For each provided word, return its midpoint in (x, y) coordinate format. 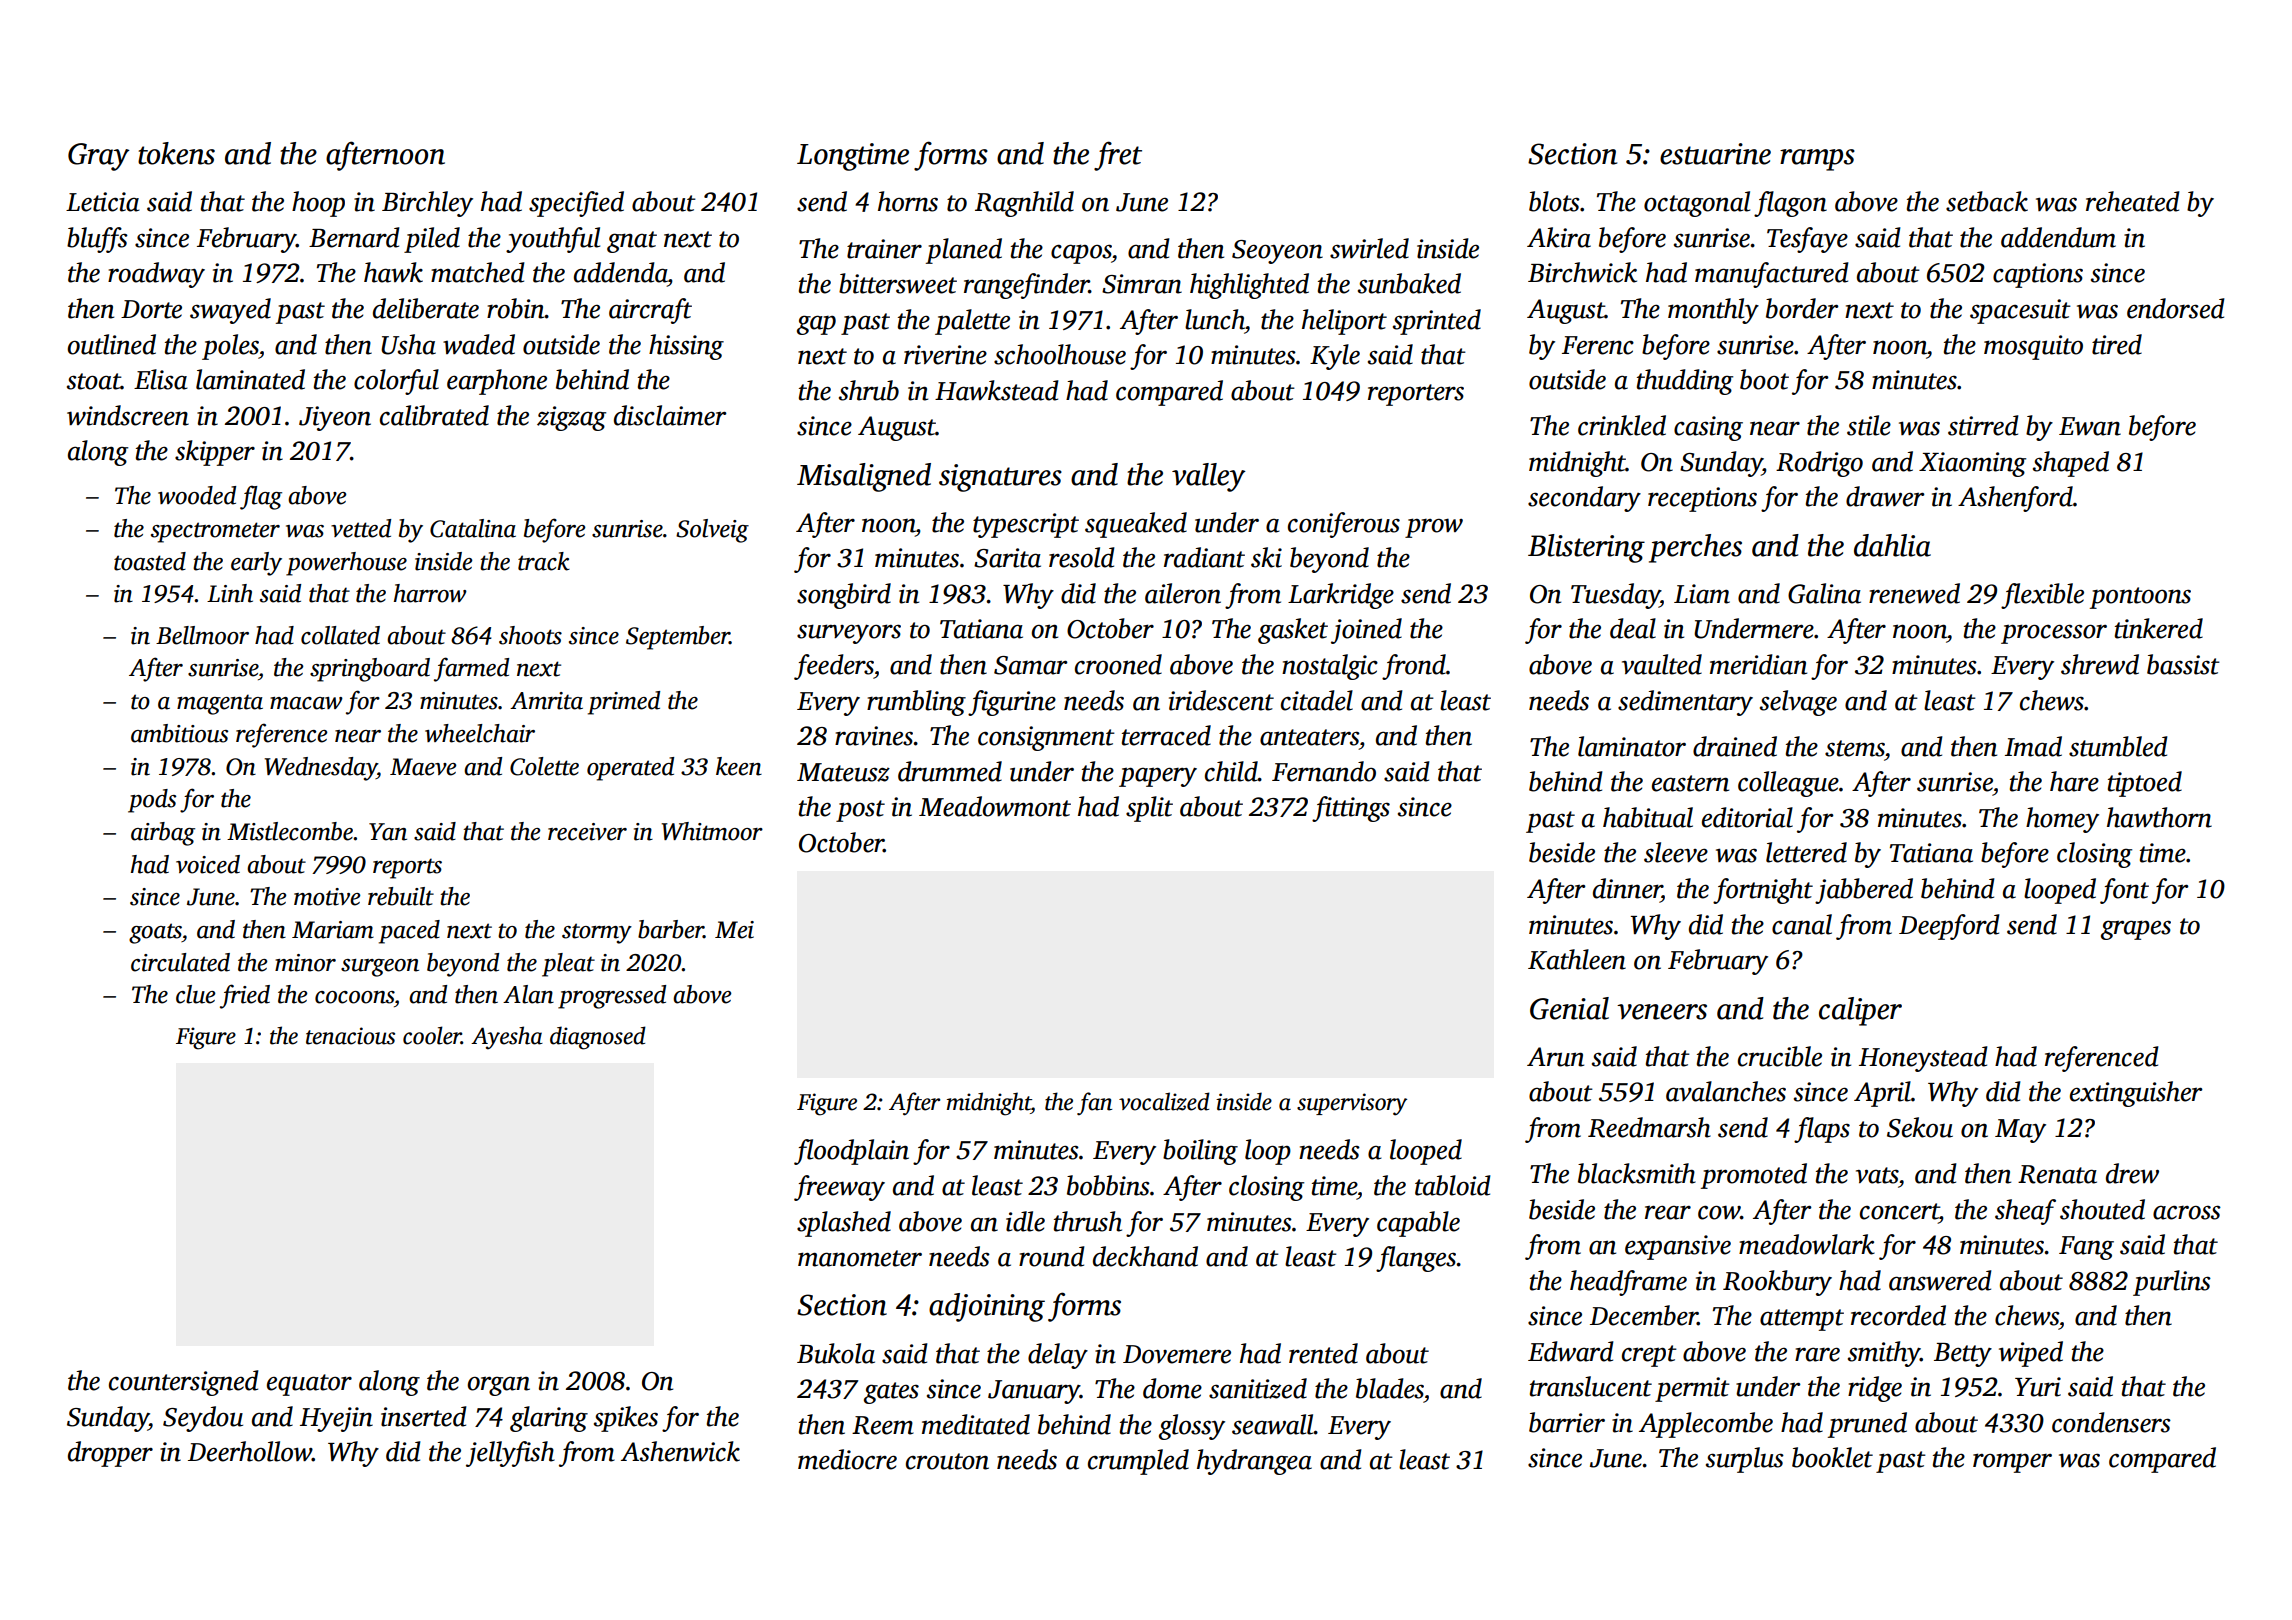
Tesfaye (1807, 240)
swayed (230, 311)
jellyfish (510, 1454)
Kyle (1335, 357)
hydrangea (1254, 1462)
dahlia (1892, 545)
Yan (388, 832)
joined (1366, 631)
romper (2012, 1463)
